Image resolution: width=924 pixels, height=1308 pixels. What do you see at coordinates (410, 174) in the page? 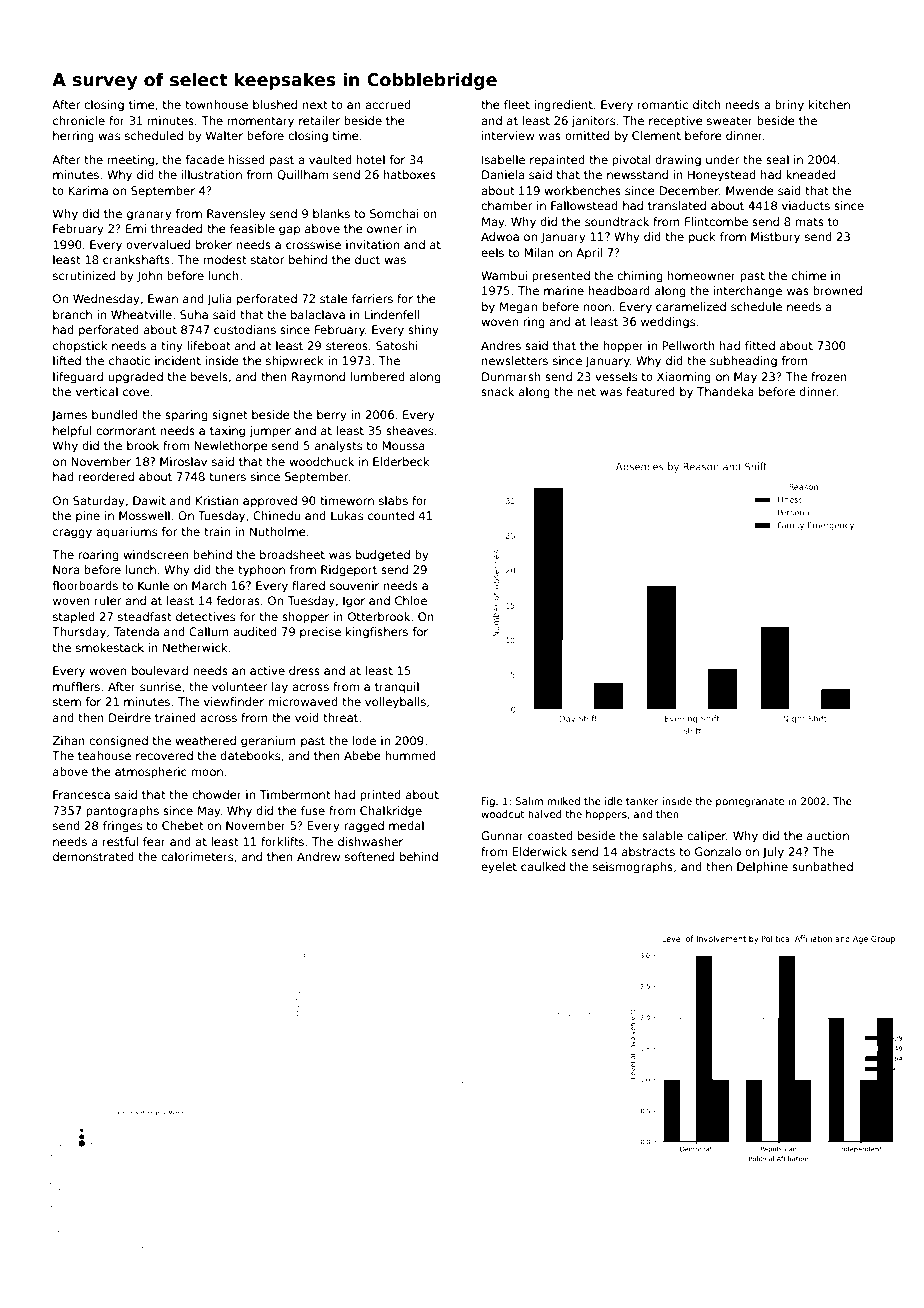
I see `hatboxes` at bounding box center [410, 174].
